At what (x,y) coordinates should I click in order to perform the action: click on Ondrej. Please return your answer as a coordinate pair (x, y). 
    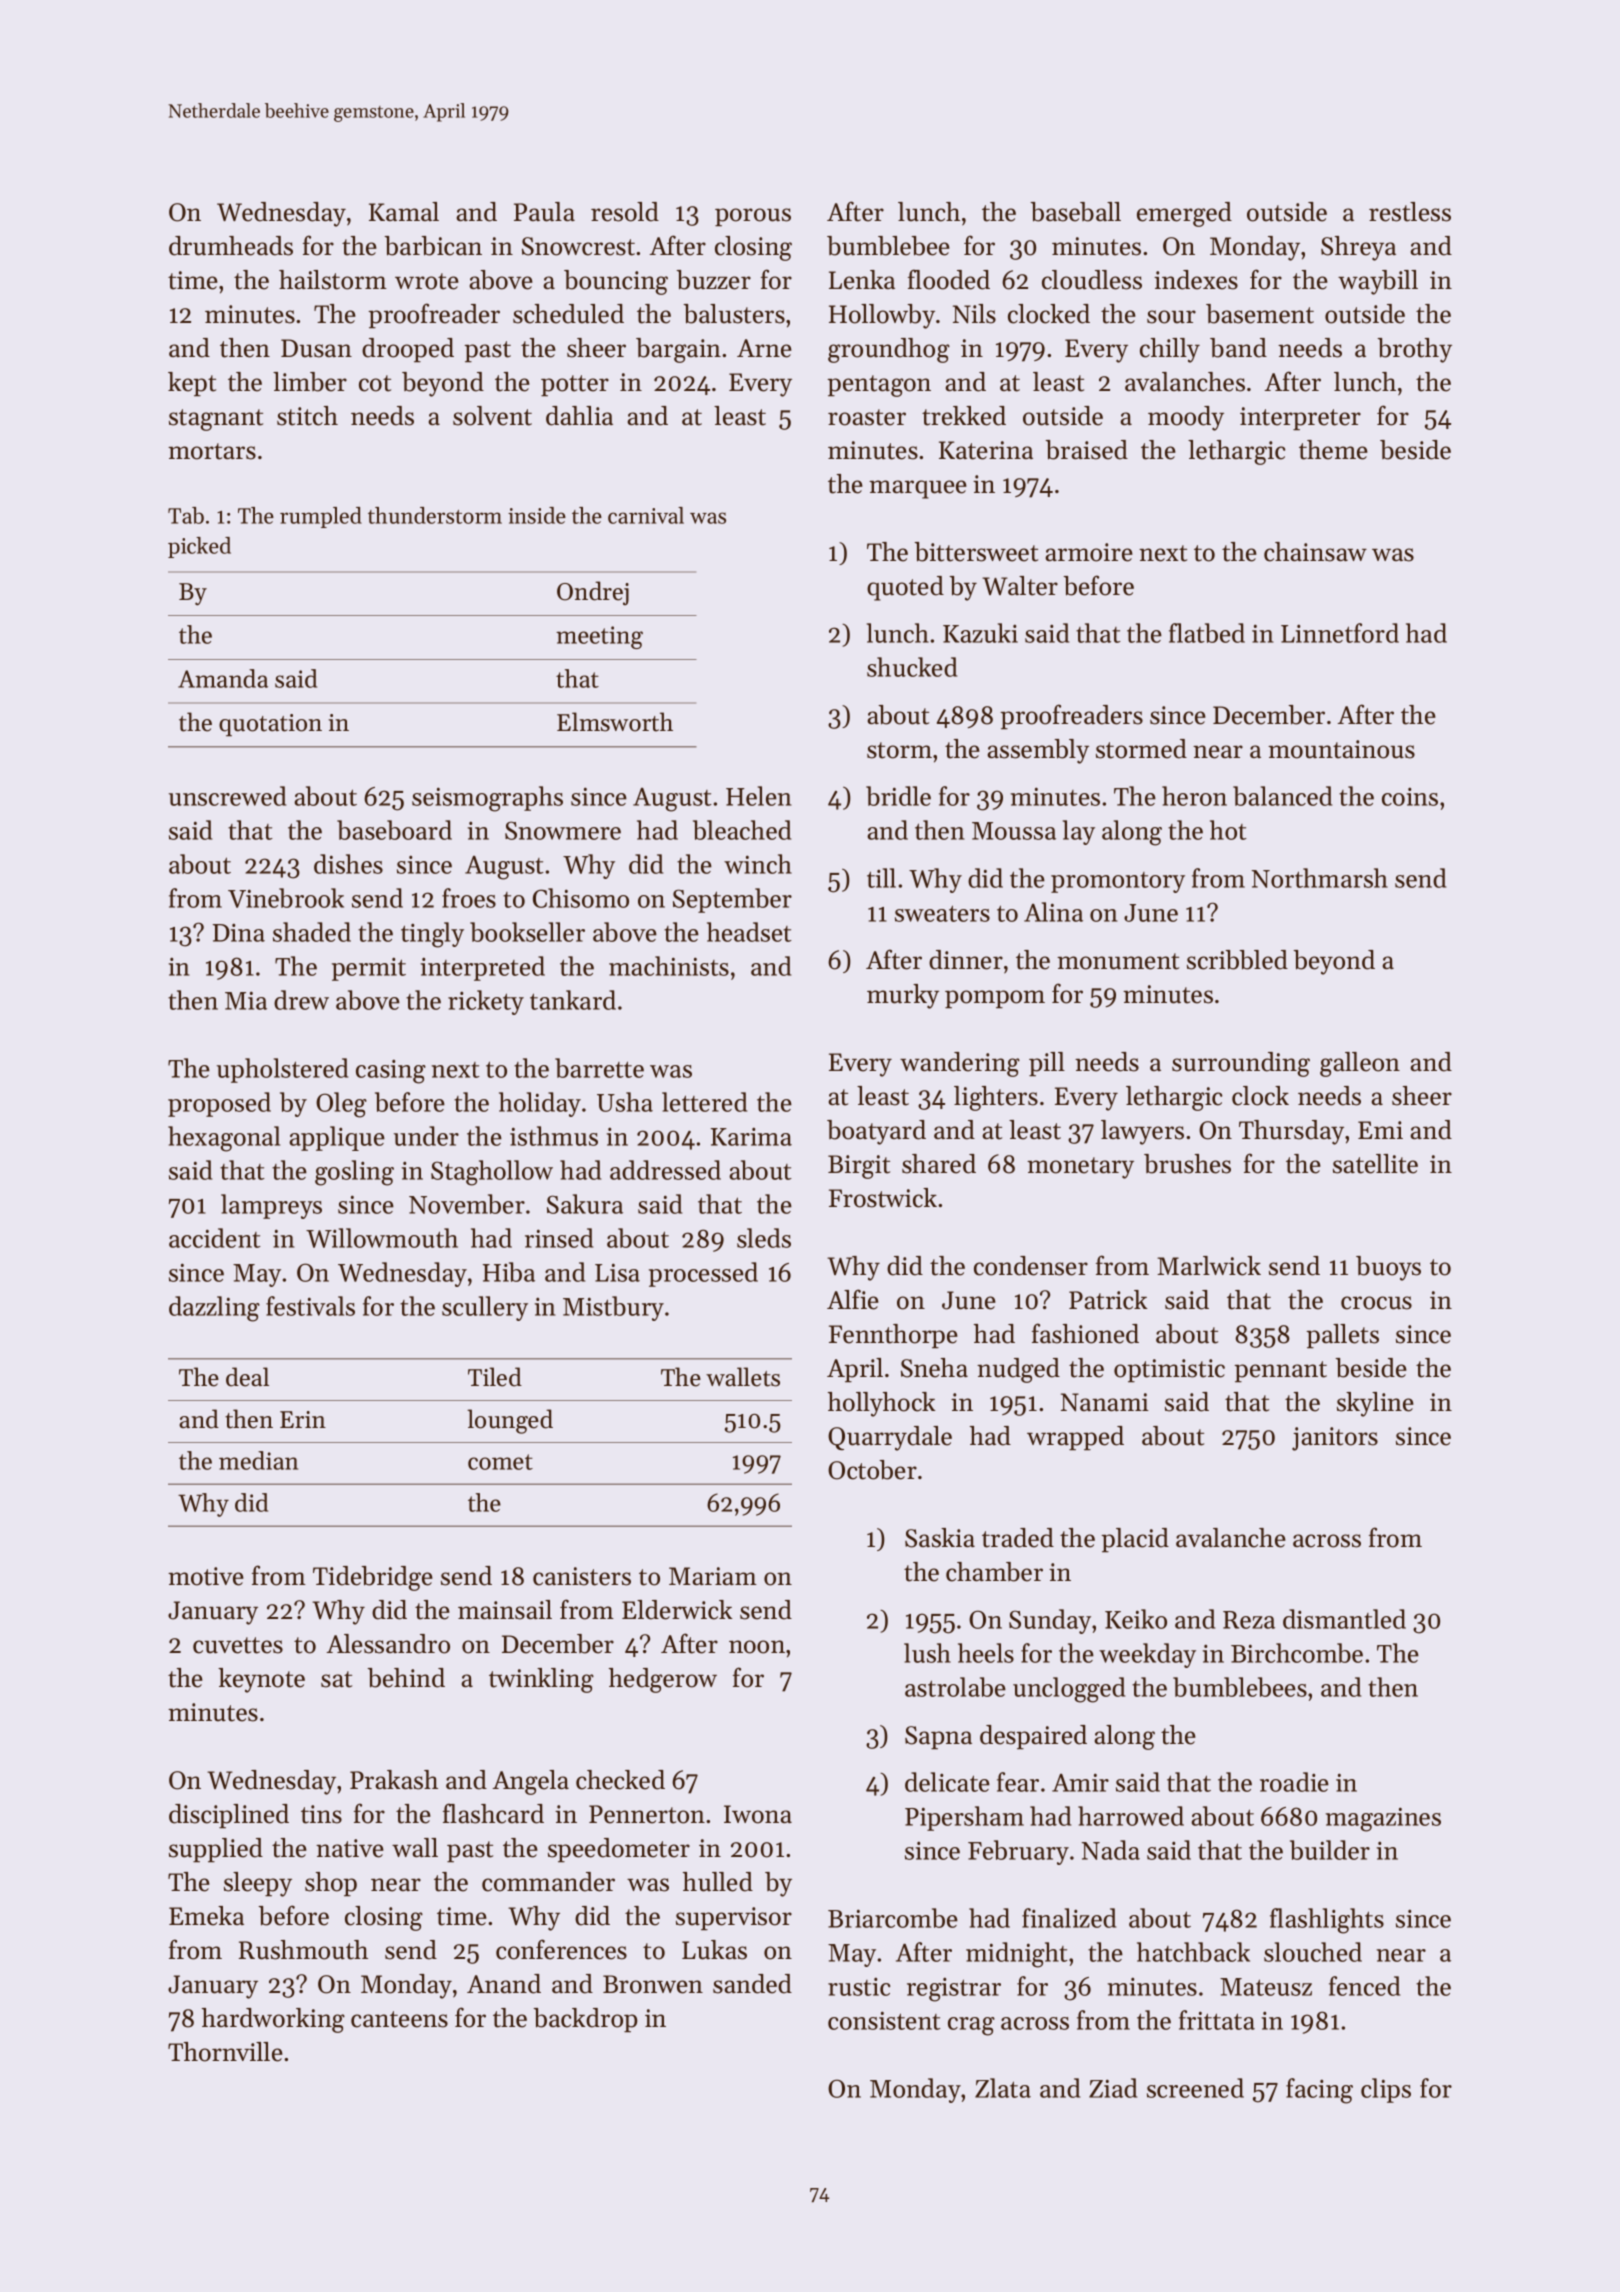
    Looking at the image, I should click on (593, 593).
